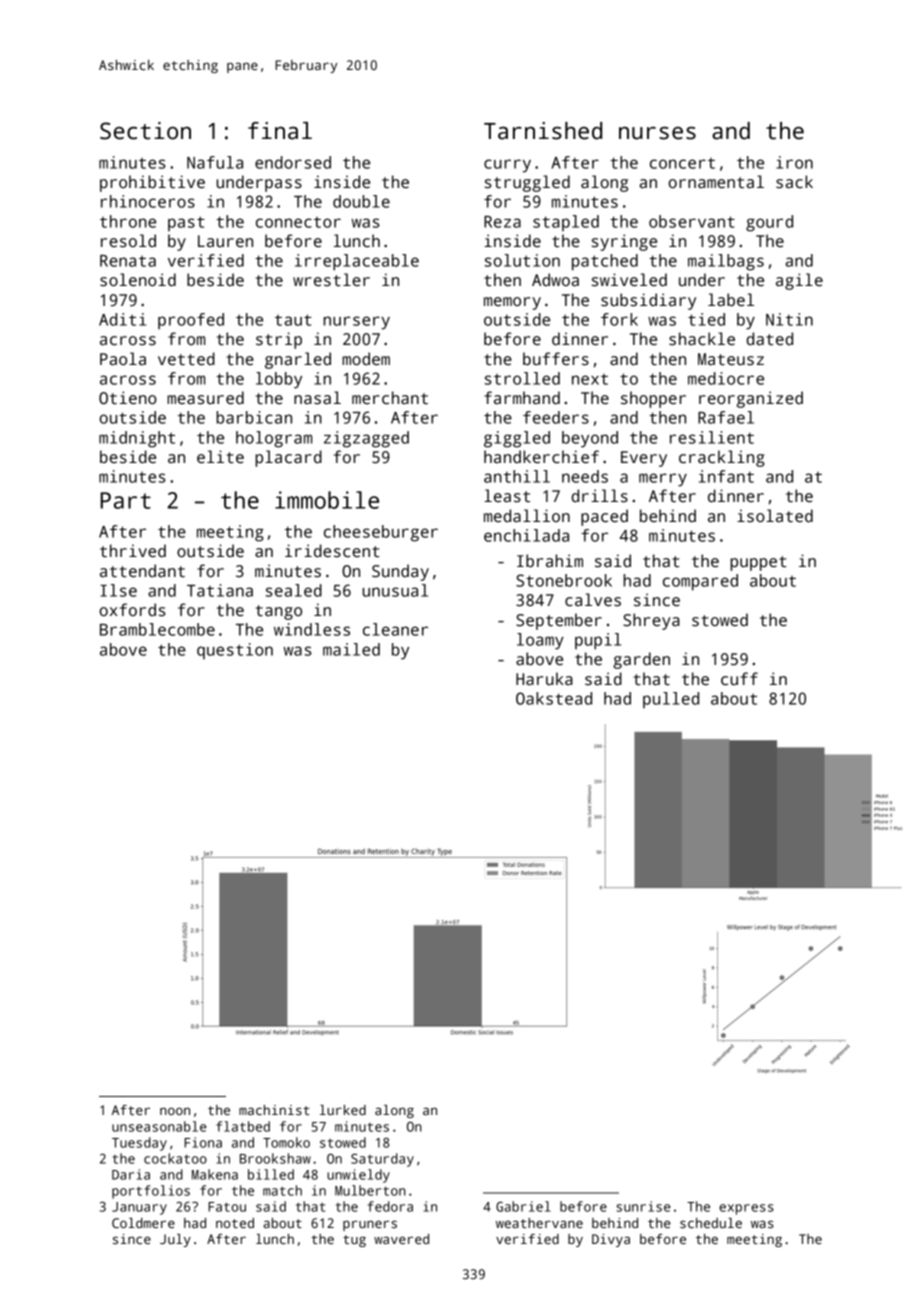 The image size is (924, 1314). Describe the element at coordinates (554, 698) in the screenshot. I see `Oakstead` at that location.
